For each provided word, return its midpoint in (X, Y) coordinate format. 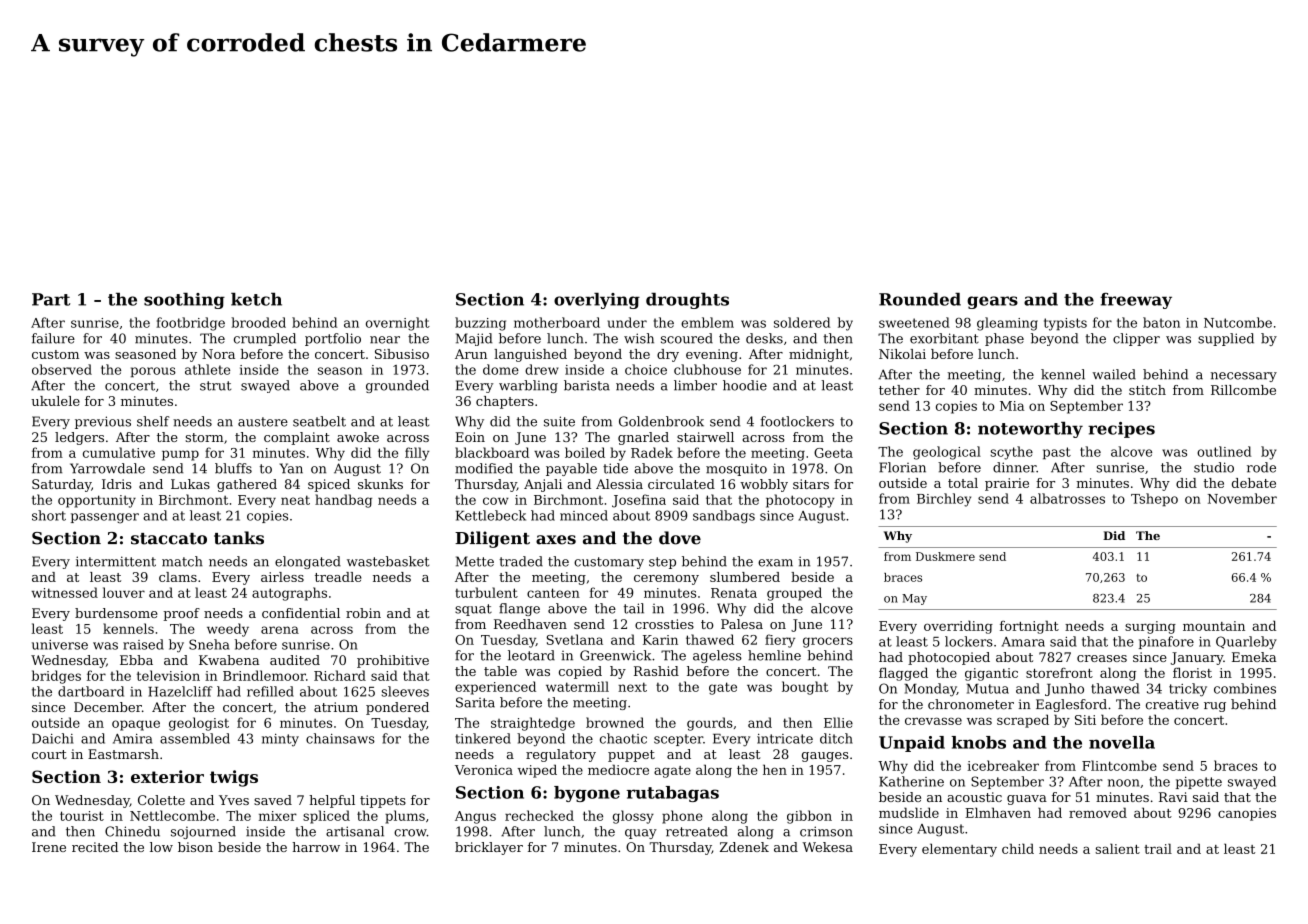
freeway (1136, 301)
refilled (270, 691)
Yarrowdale (107, 468)
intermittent (116, 561)
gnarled (643, 438)
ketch (256, 299)
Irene (49, 847)
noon (1123, 783)
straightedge (533, 724)
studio (1214, 467)
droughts (687, 301)
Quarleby (1246, 643)
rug (1215, 707)
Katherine (911, 781)
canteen (553, 593)
